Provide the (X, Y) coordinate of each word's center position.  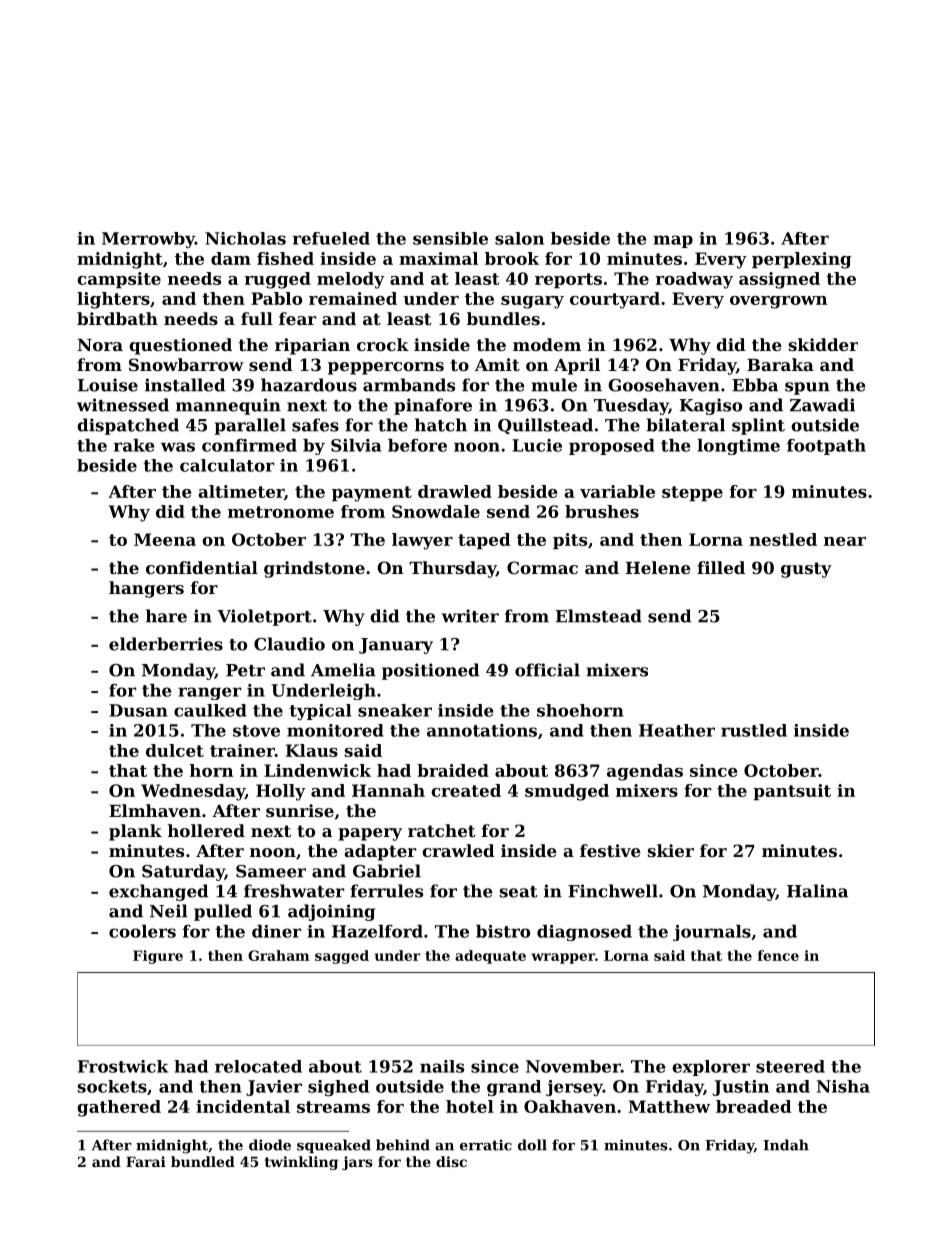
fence (778, 955)
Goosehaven (664, 385)
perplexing (802, 260)
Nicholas (245, 238)
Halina (817, 891)
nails (442, 1066)
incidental (243, 1106)
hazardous (309, 385)
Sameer (271, 871)
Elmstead (599, 616)
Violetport (264, 617)
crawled (458, 850)
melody (351, 280)
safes (315, 425)
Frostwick (123, 1066)
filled (721, 567)
